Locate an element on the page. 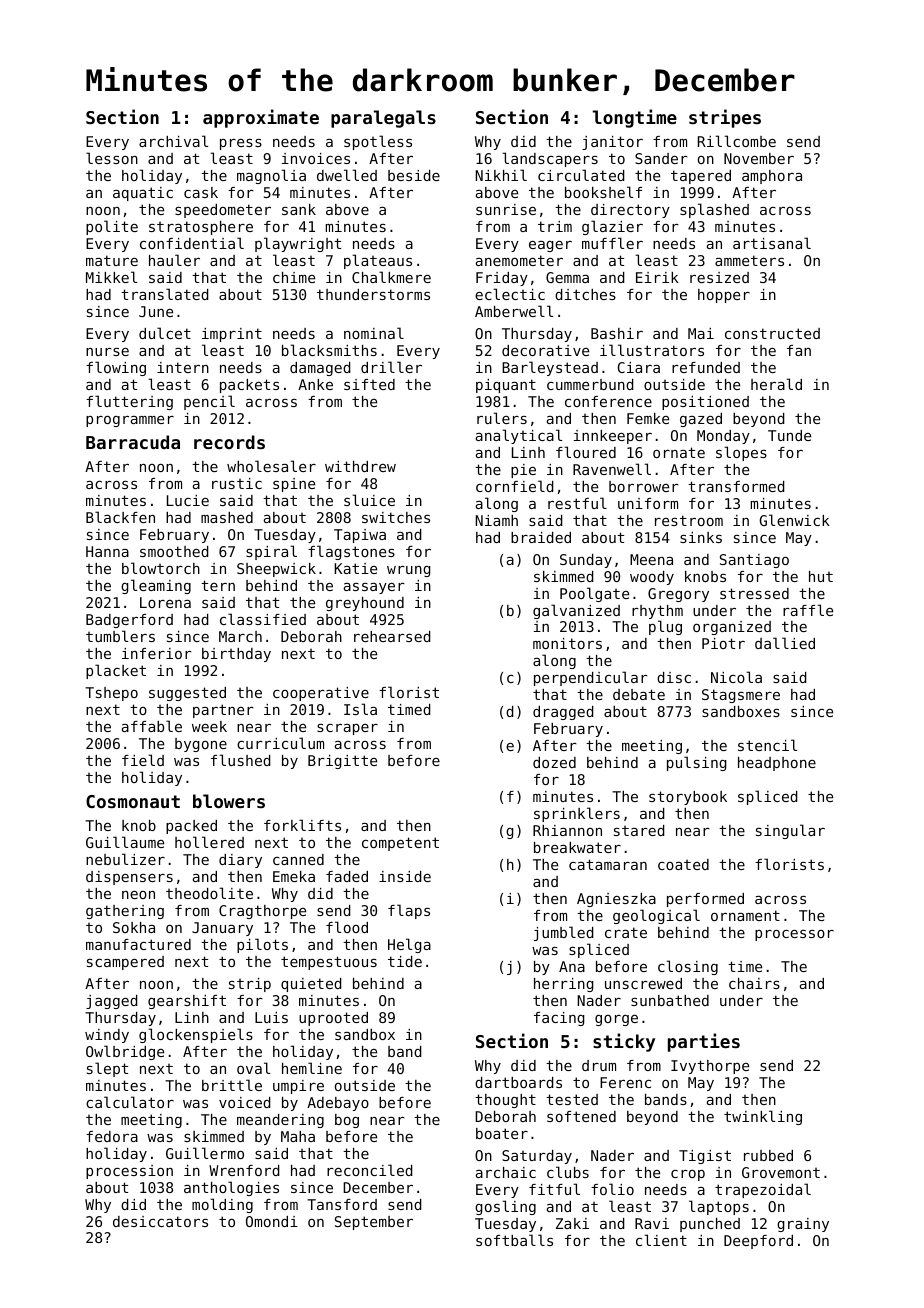 The height and width of the document is (1308, 924). Chalkmere is located at coordinates (391, 277).
